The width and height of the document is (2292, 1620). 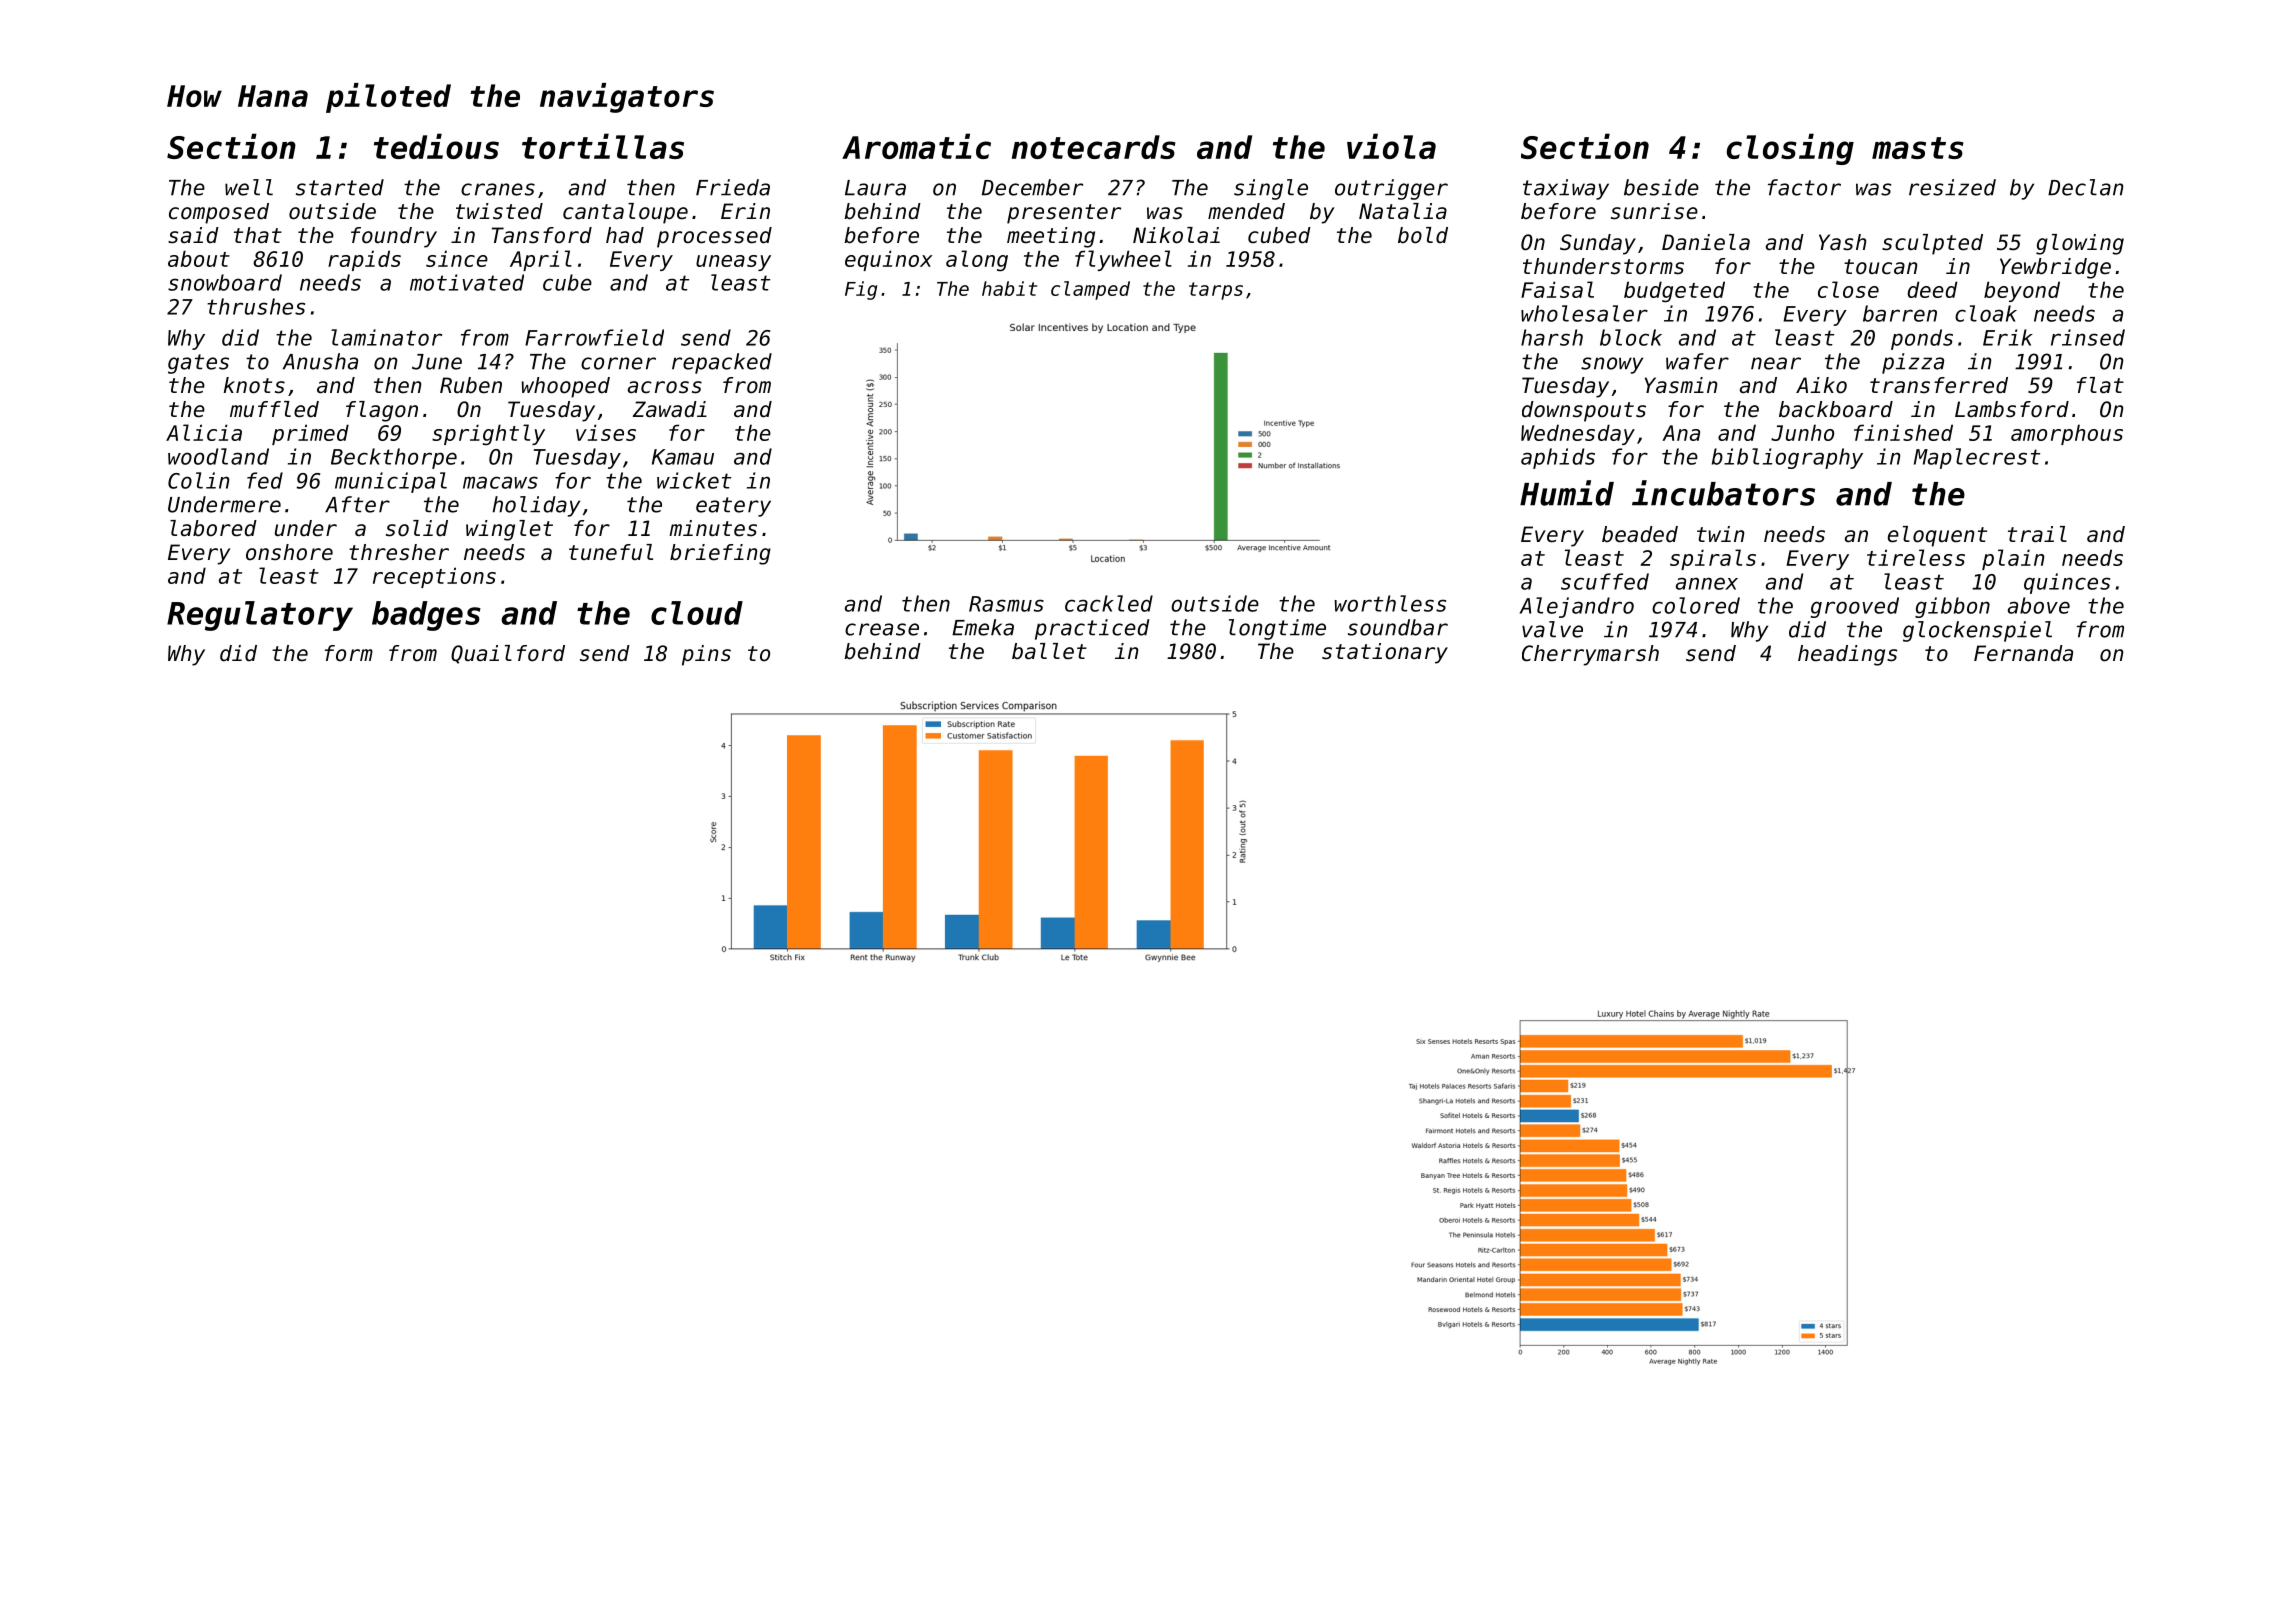 What do you see at coordinates (364, 260) in the document?
I see `rapids` at bounding box center [364, 260].
